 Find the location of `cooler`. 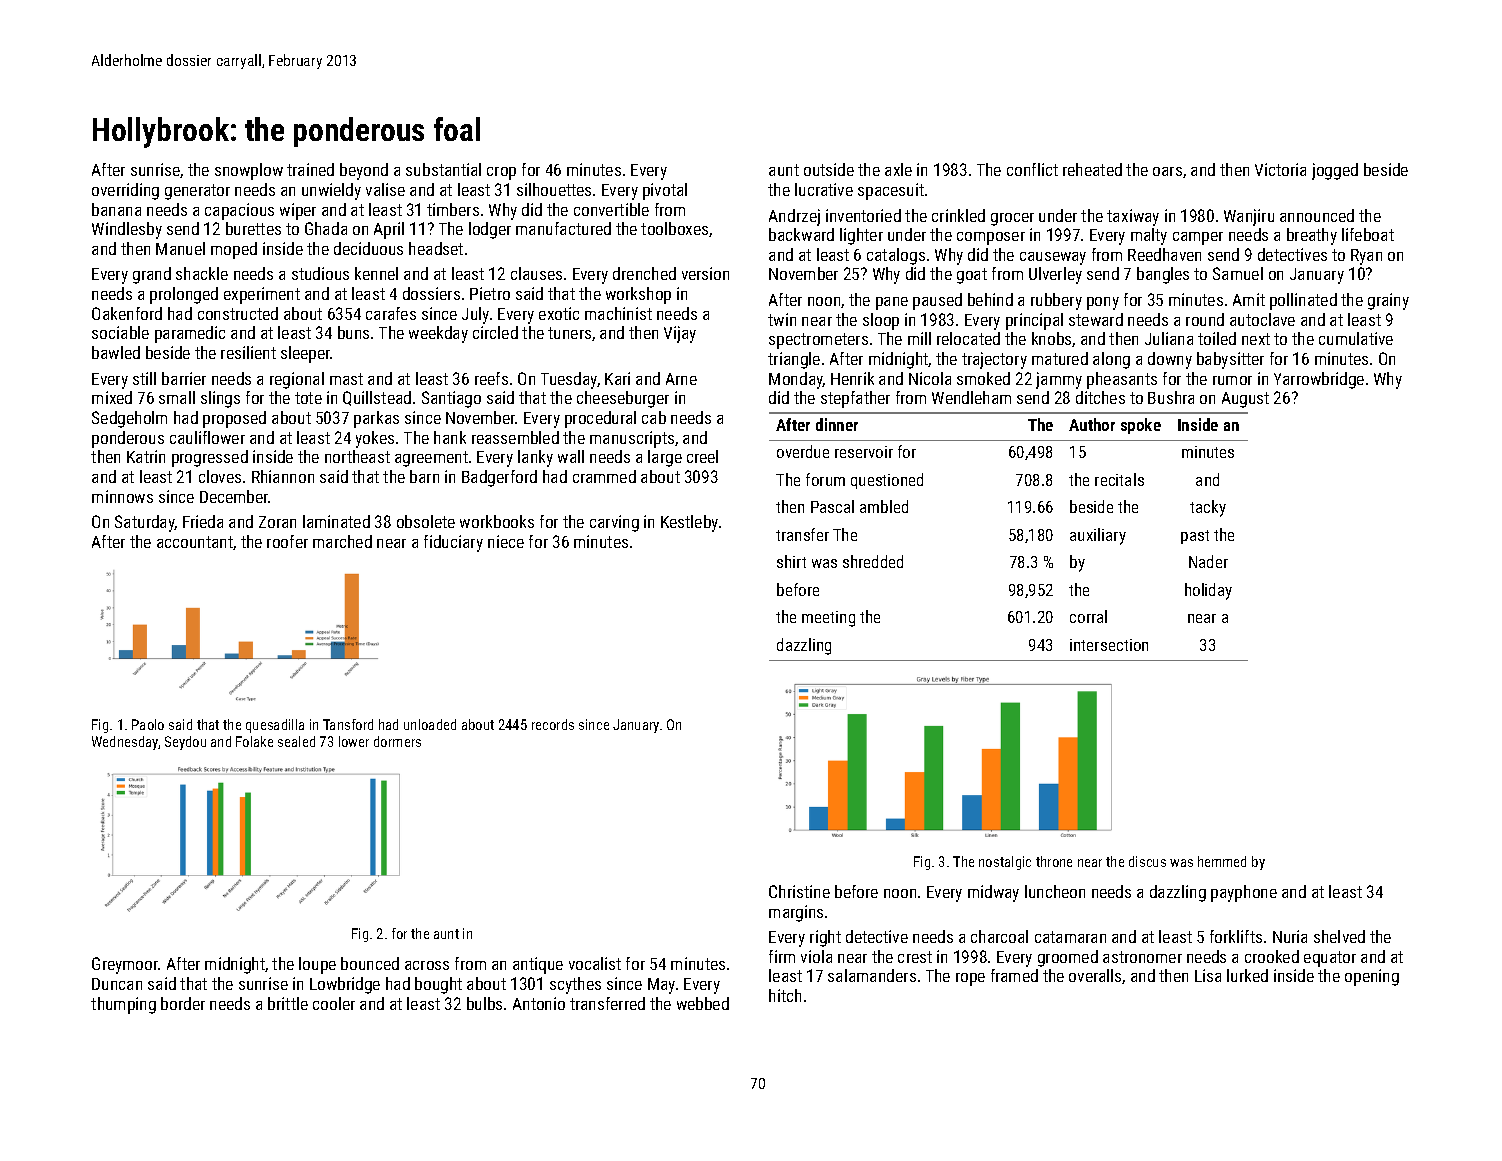

cooler is located at coordinates (334, 1003).
